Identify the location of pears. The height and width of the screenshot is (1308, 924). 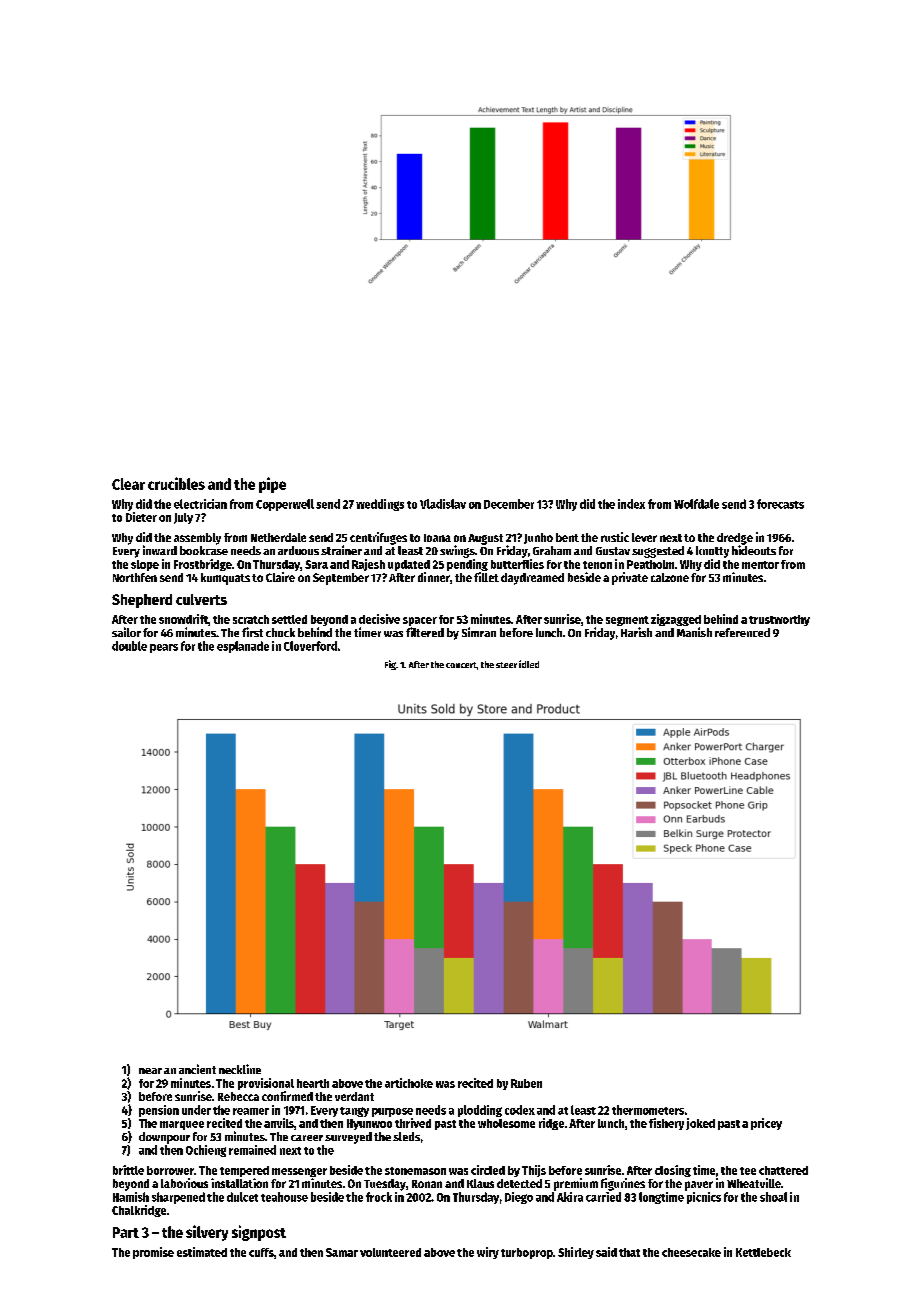
(164, 648).
